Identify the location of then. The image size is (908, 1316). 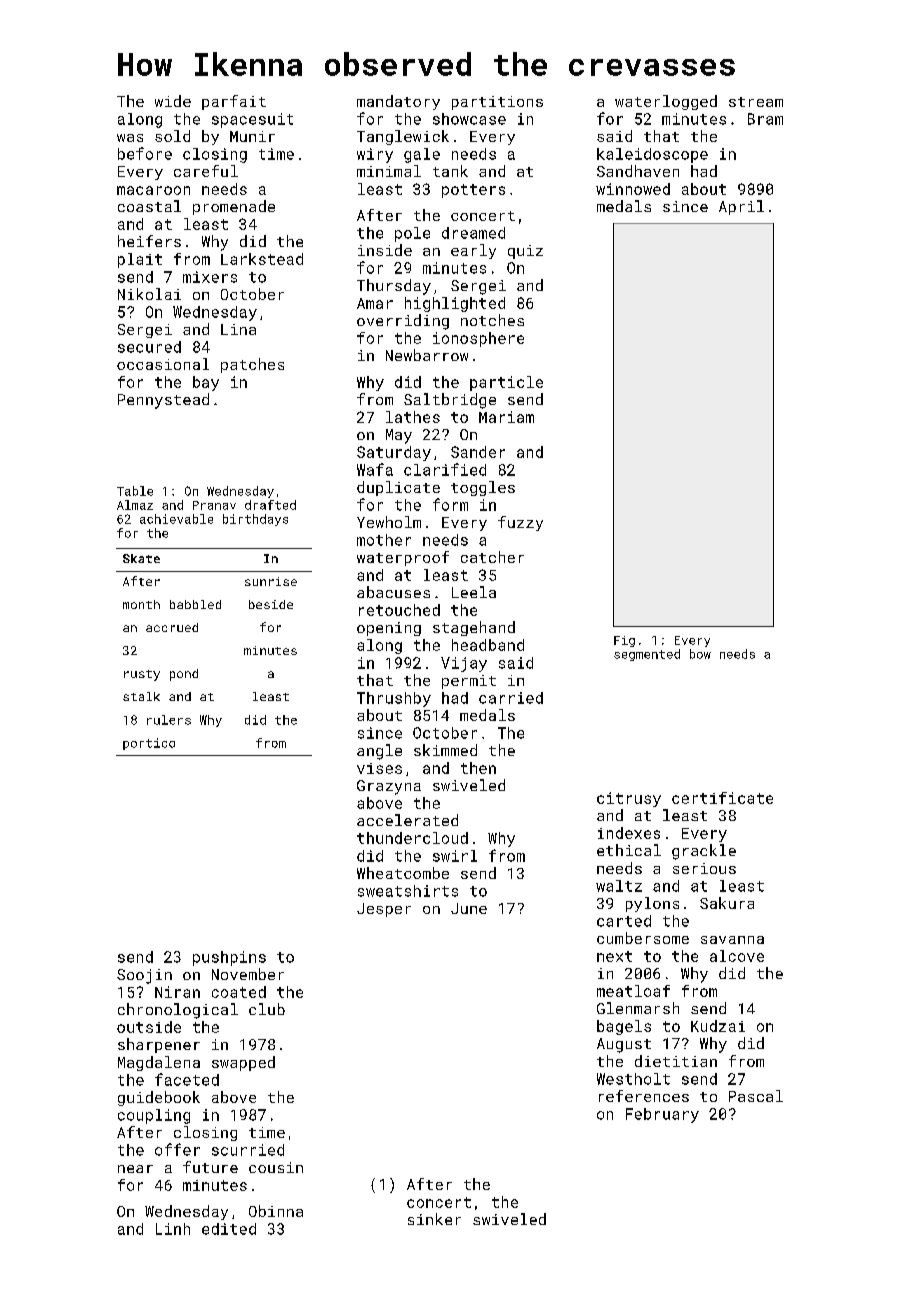
(478, 768).
